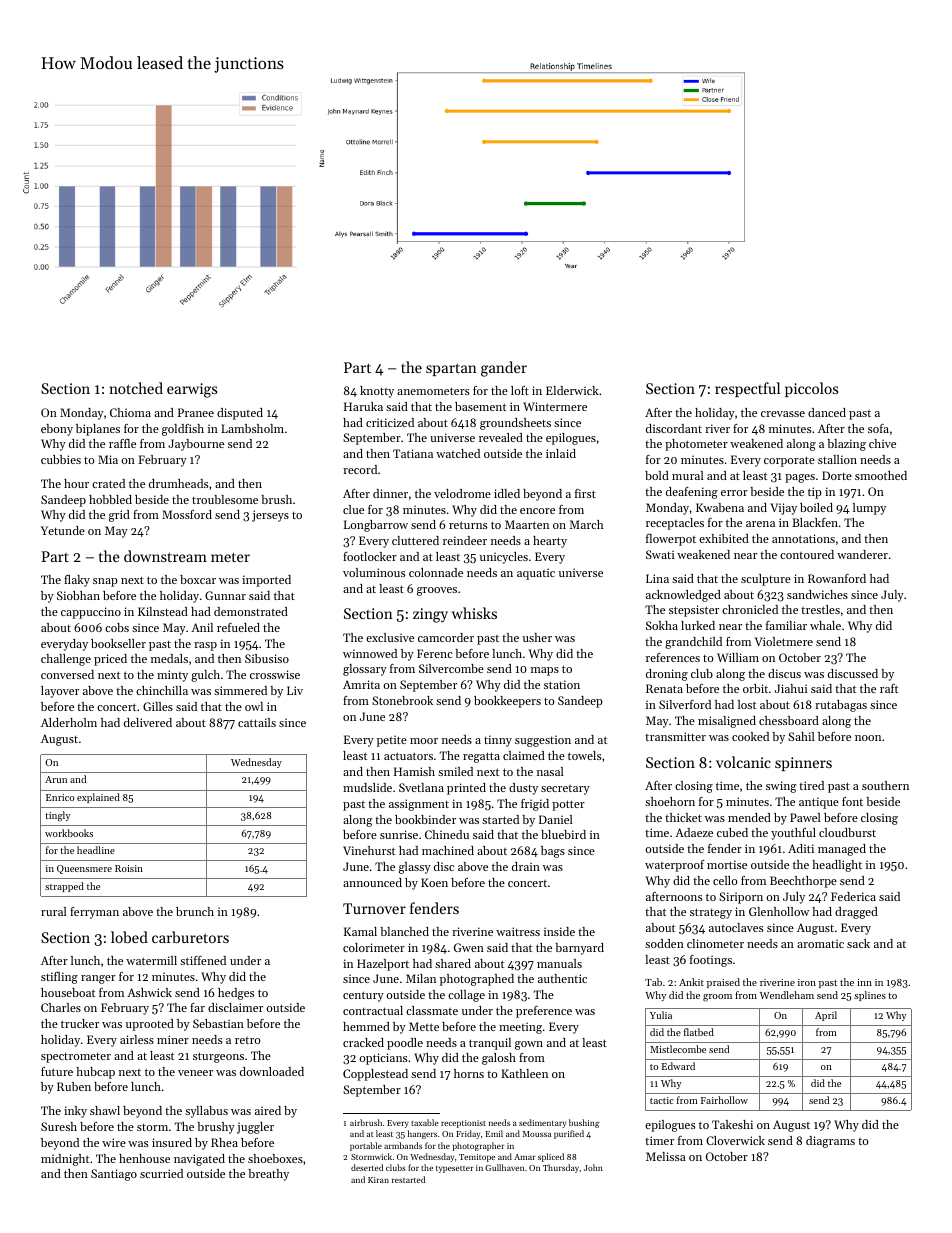 The width and height of the screenshot is (952, 1233). Describe the element at coordinates (504, 369) in the screenshot. I see `gander` at that location.
